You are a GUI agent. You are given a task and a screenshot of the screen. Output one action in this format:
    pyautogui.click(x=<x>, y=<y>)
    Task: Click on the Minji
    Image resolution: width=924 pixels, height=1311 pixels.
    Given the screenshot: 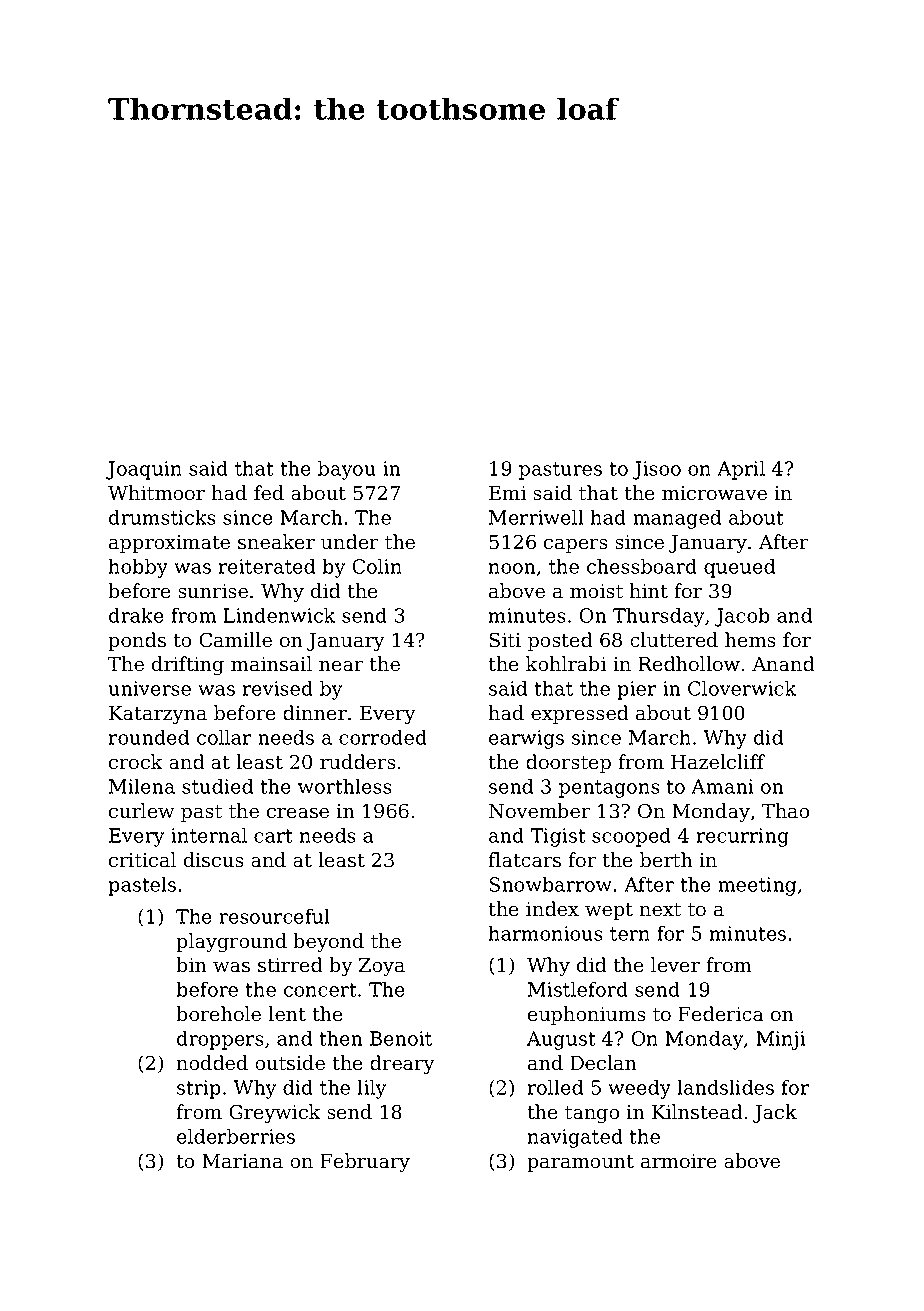 What is the action you would take?
    pyautogui.click(x=780, y=1040)
